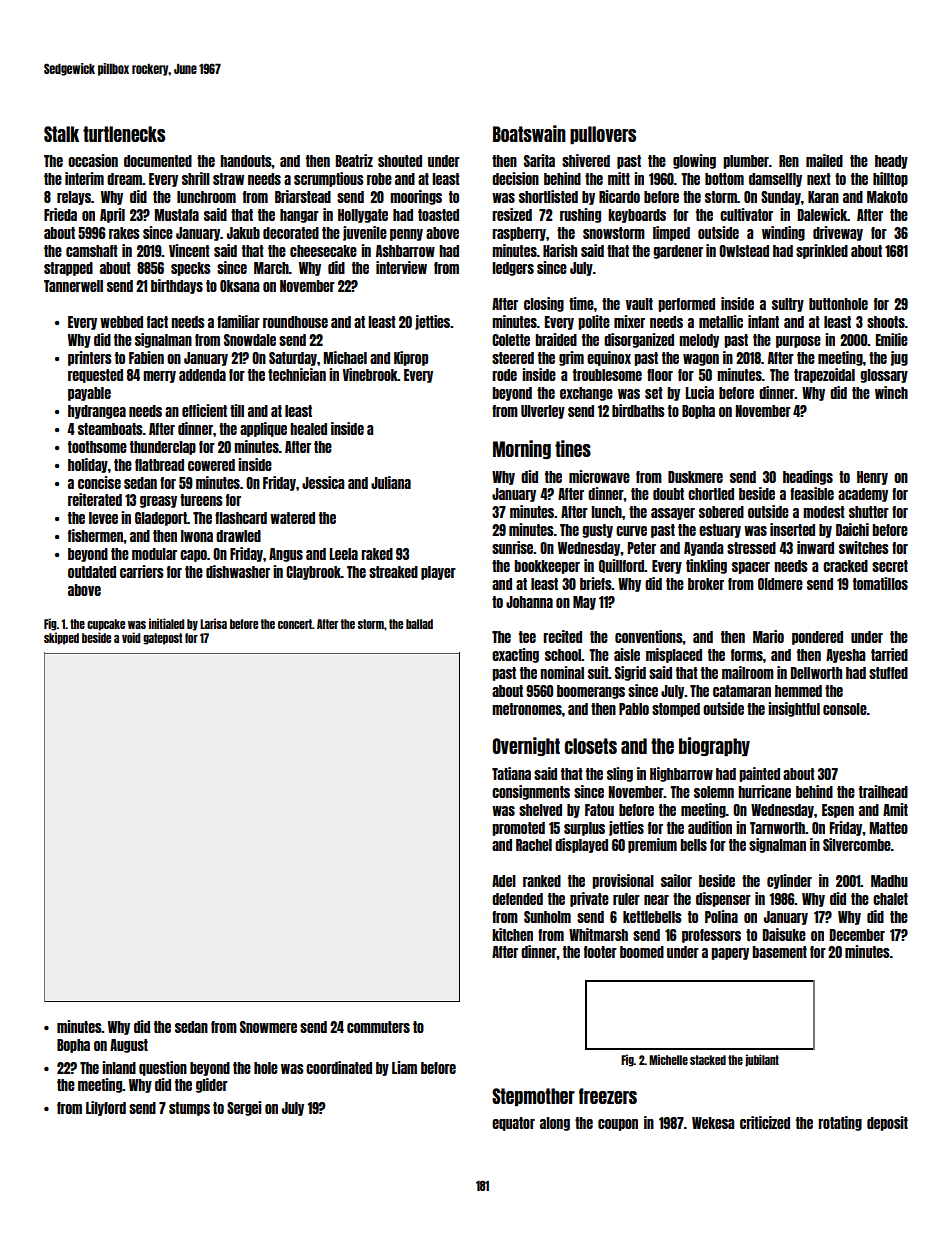 The width and height of the page is (952, 1233). I want to click on flatbread, so click(159, 465).
